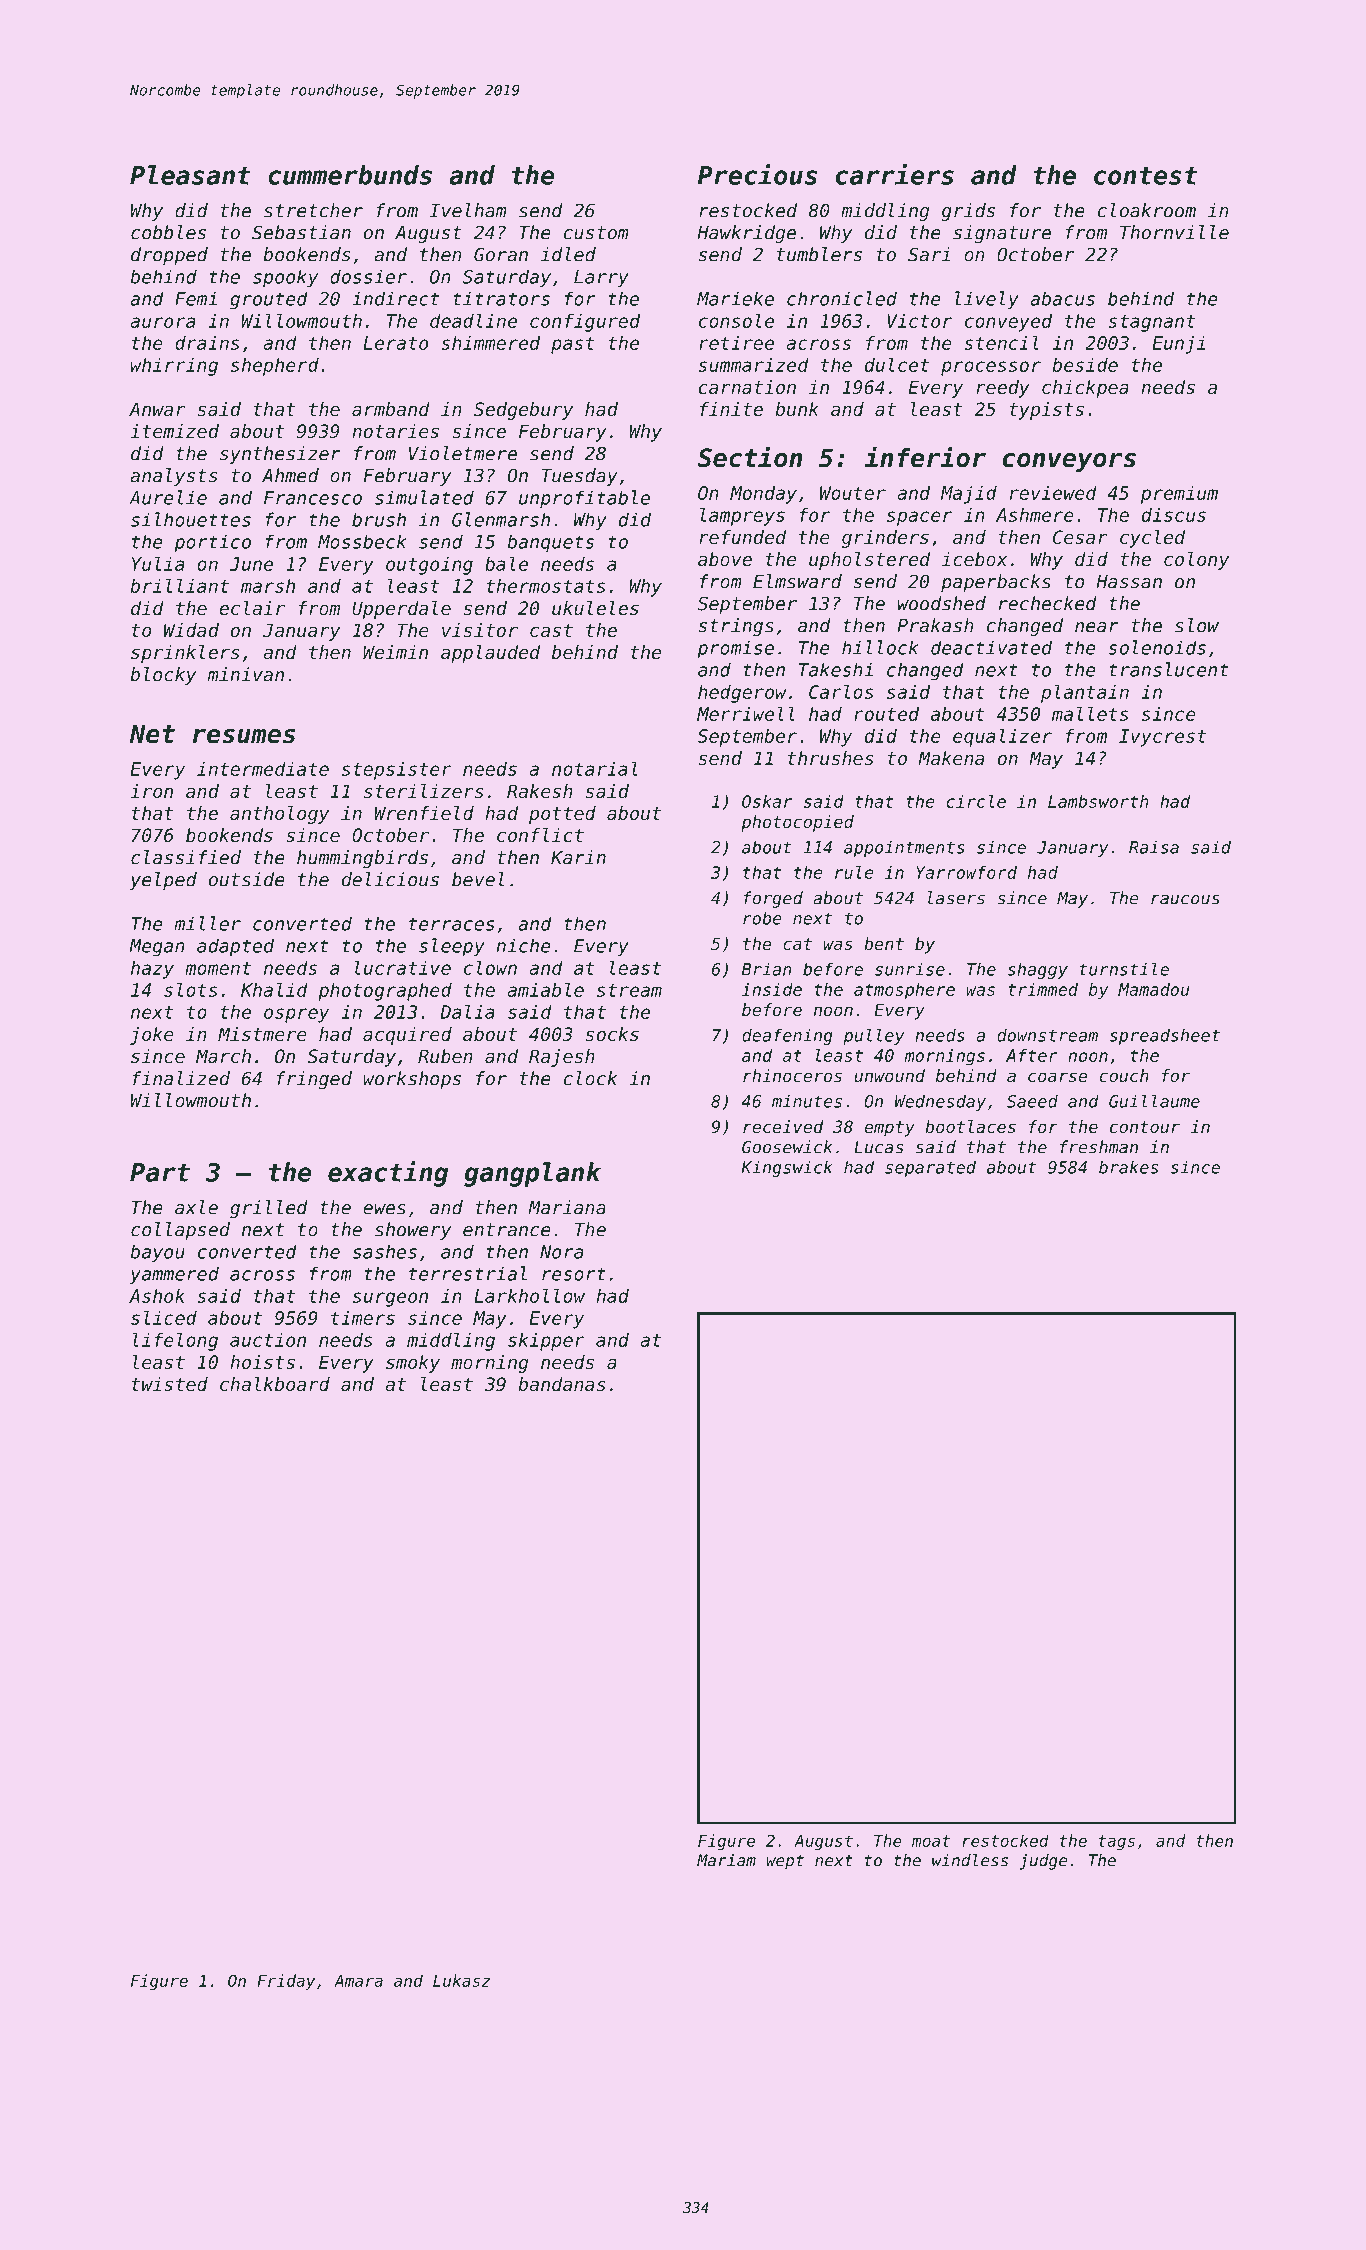 This document has width=1366, height=2250. What do you see at coordinates (726, 1860) in the document?
I see `Mariam` at bounding box center [726, 1860].
